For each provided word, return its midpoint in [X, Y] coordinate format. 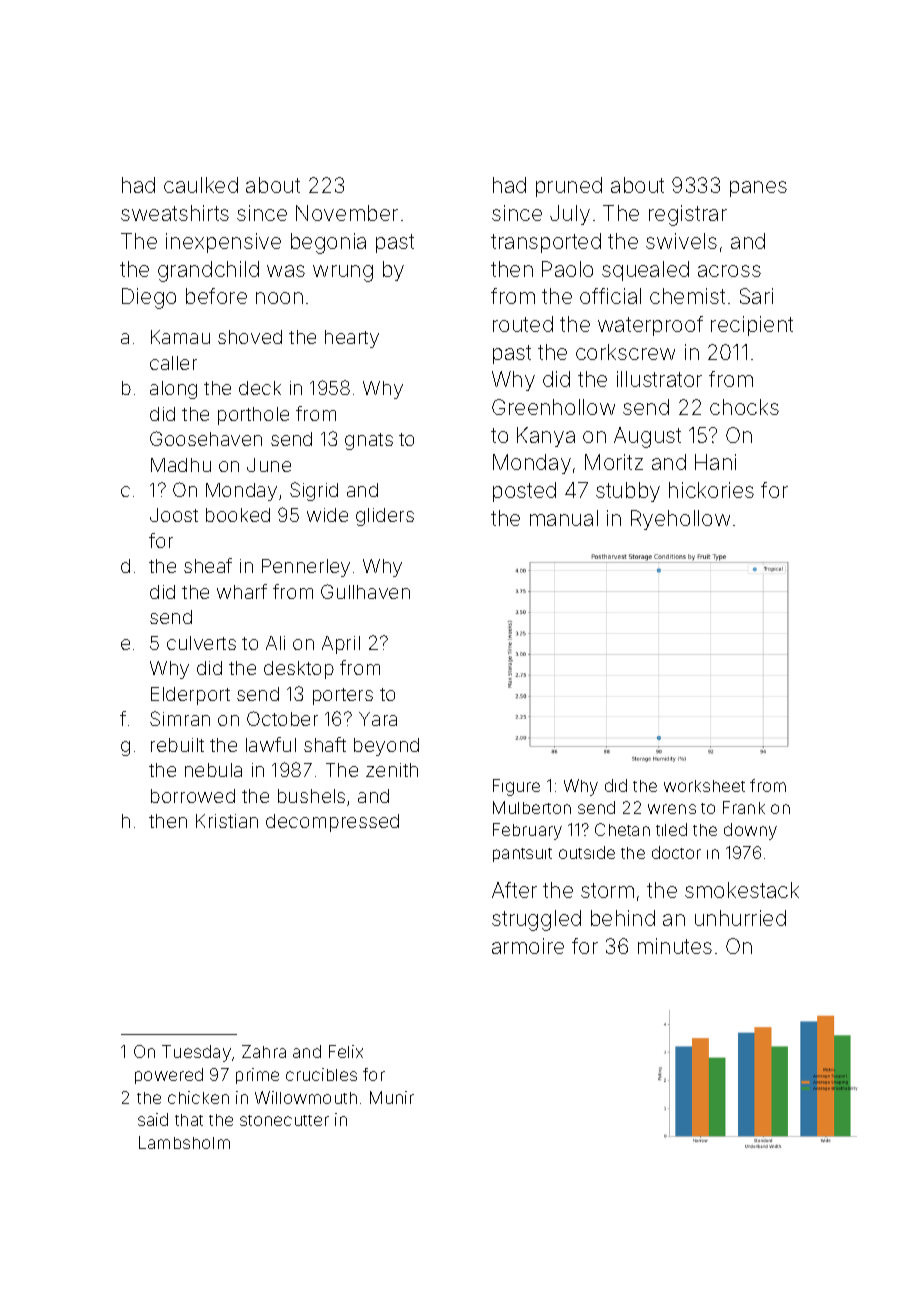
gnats [369, 441]
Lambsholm [184, 1142]
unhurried [740, 918]
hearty [352, 339]
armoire [528, 946]
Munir [392, 1097]
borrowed [193, 796]
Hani [715, 462]
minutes [675, 946]
